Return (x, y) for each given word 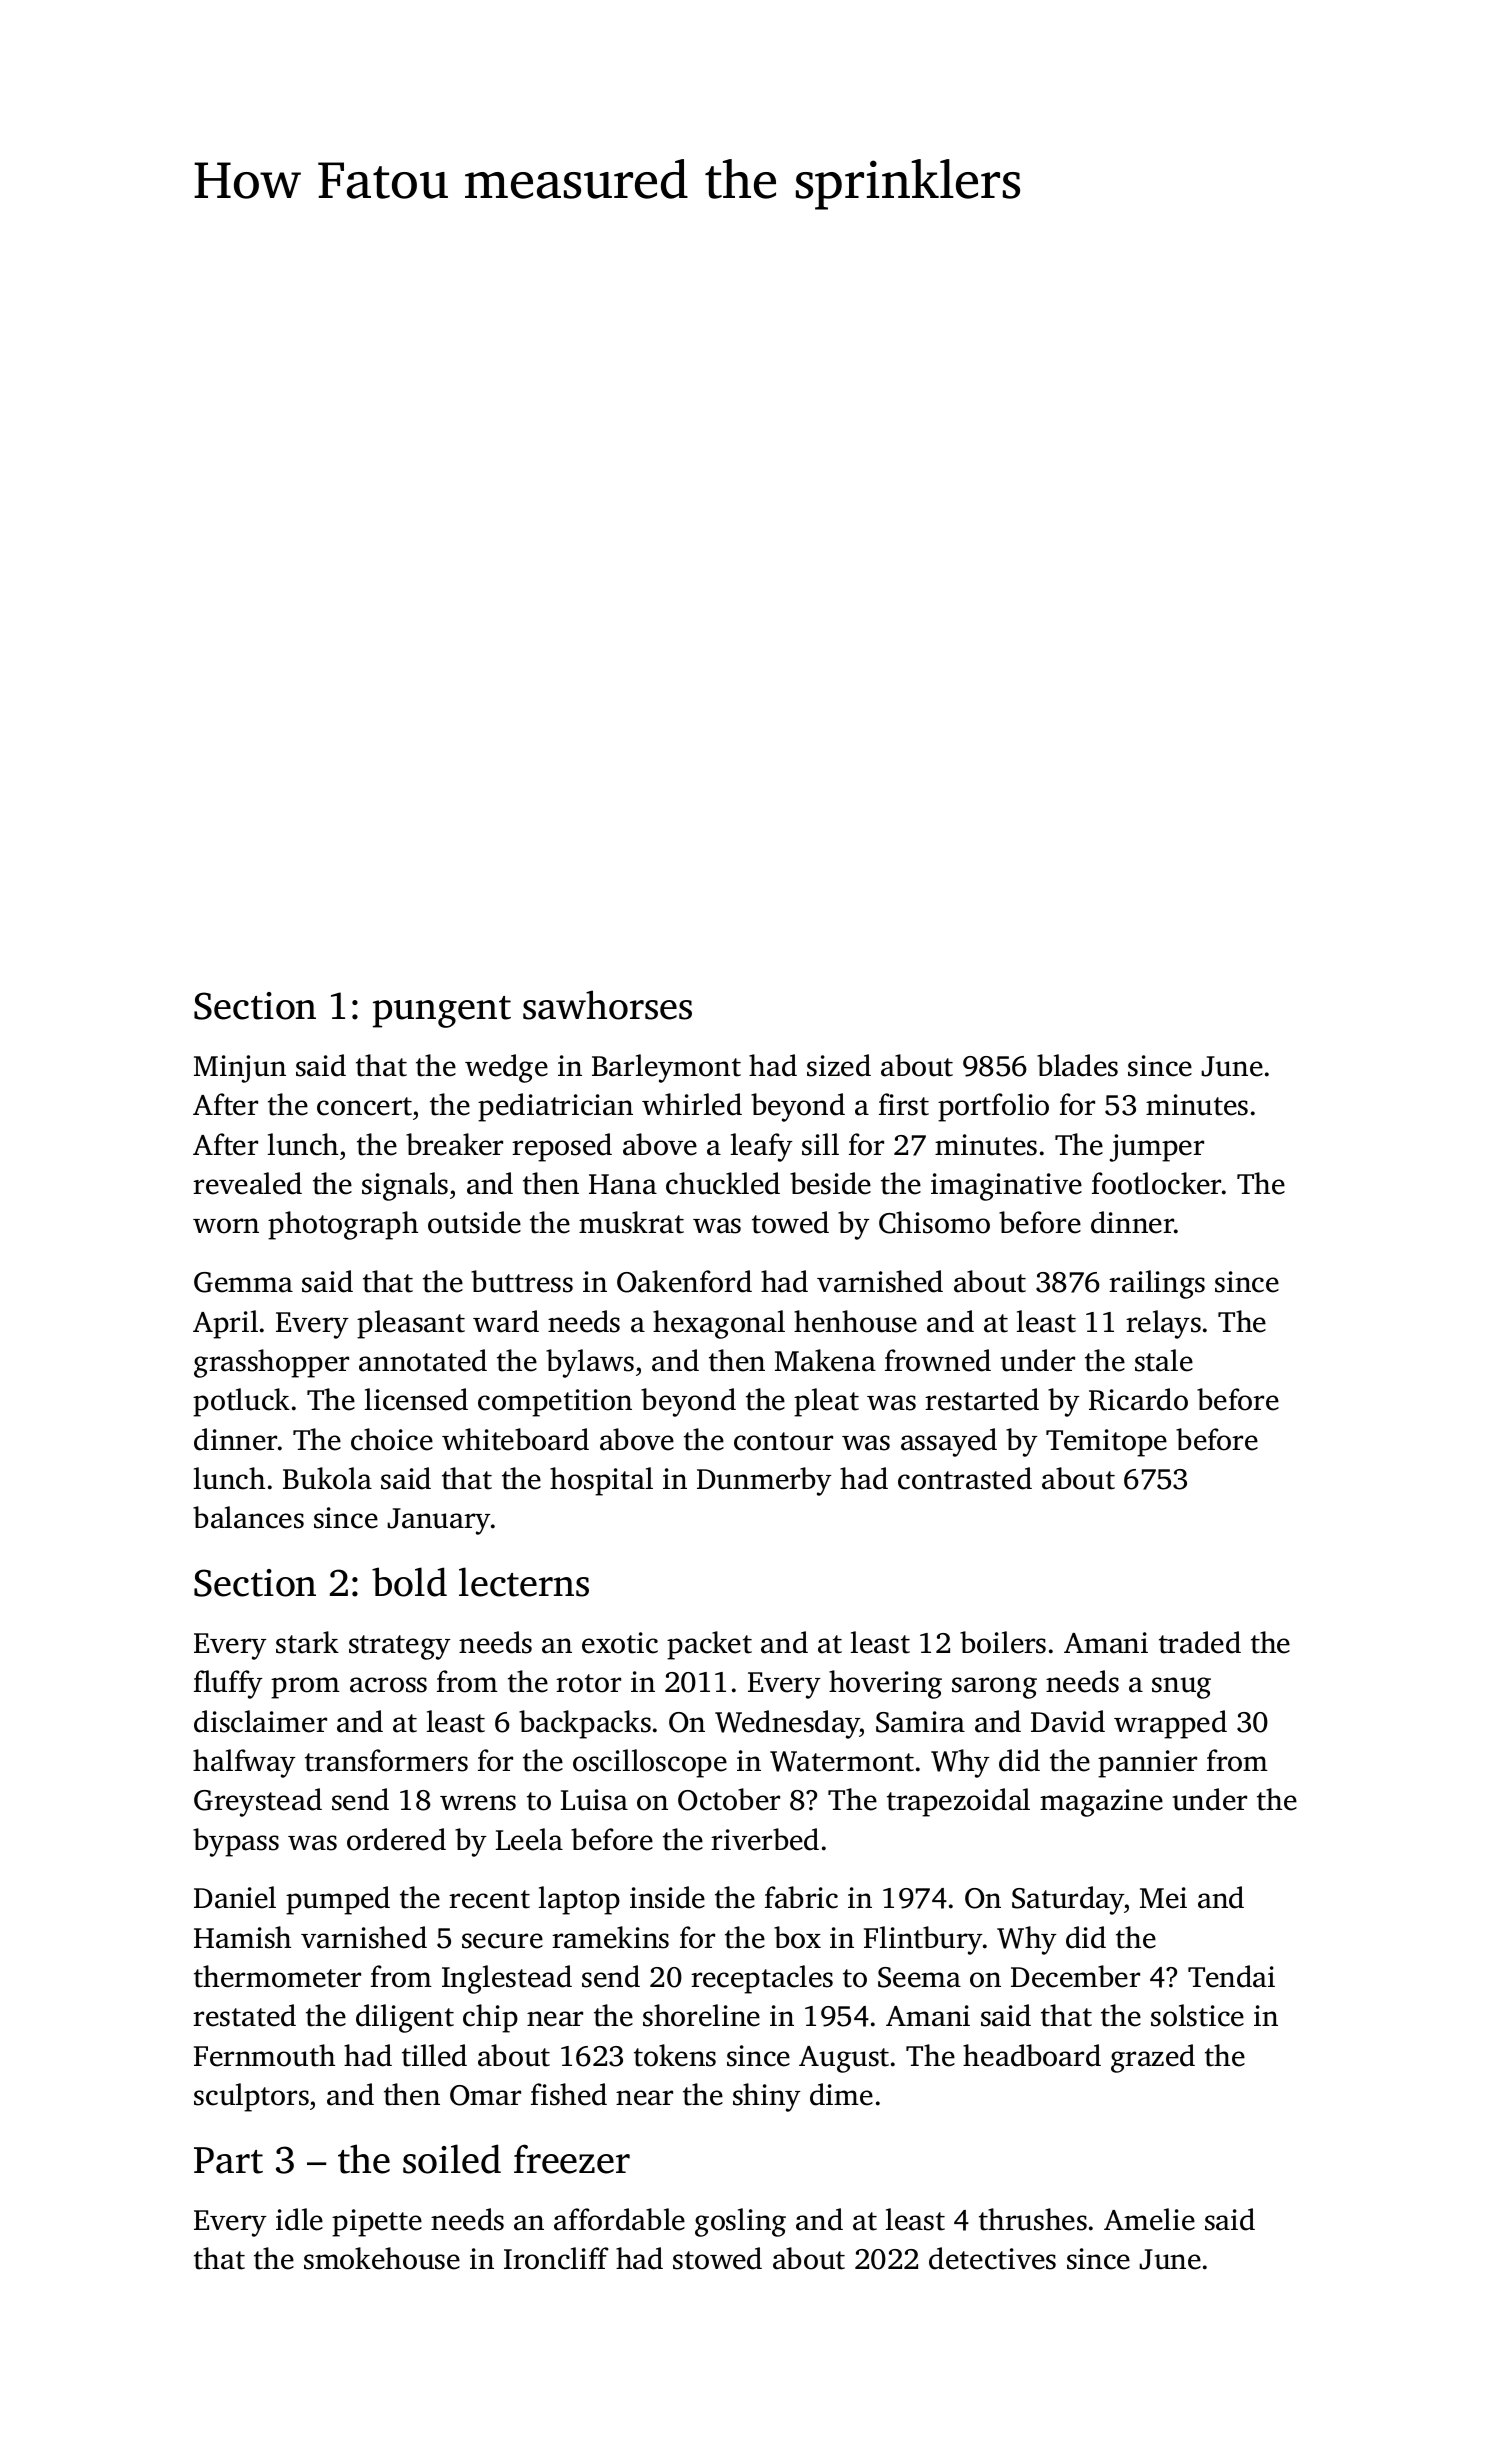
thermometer (277, 1976)
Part (228, 2160)
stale (1164, 1360)
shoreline (701, 2015)
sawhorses (607, 1005)
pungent (442, 1012)
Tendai (1231, 1976)
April (225, 1324)
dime (841, 2094)
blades (1077, 1065)
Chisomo (934, 1222)
